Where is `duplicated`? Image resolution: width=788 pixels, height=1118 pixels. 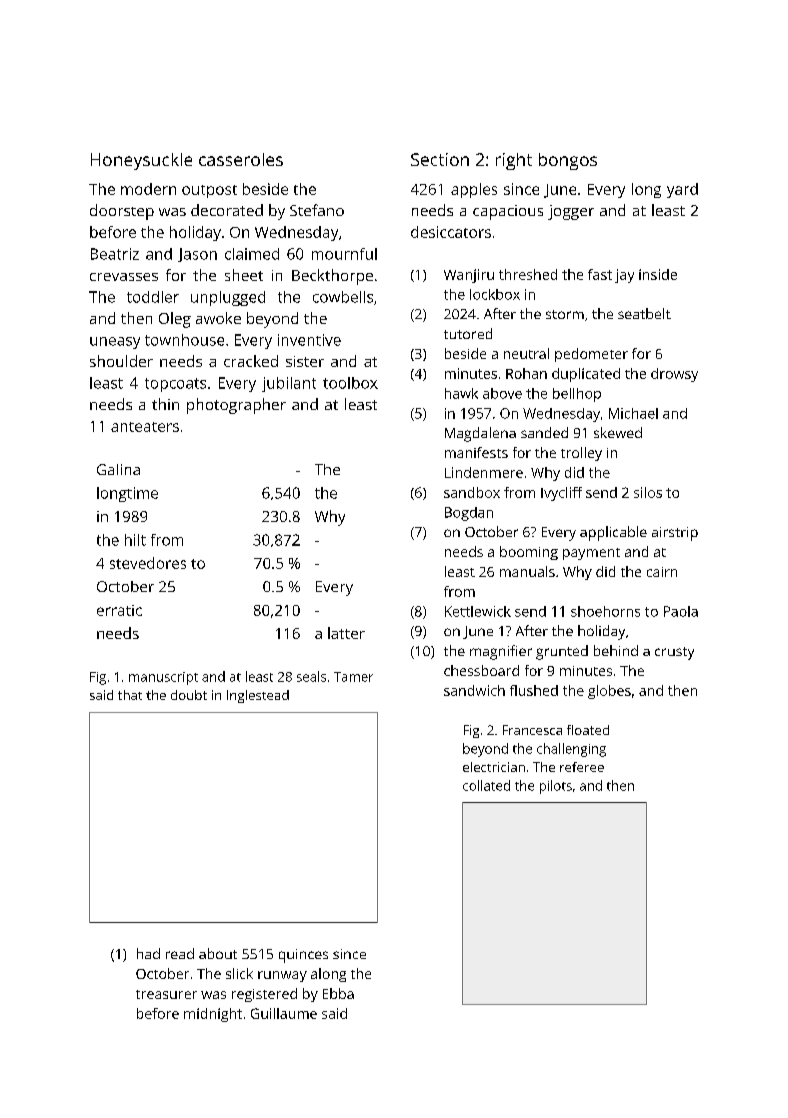
duplicated is located at coordinates (586, 375).
